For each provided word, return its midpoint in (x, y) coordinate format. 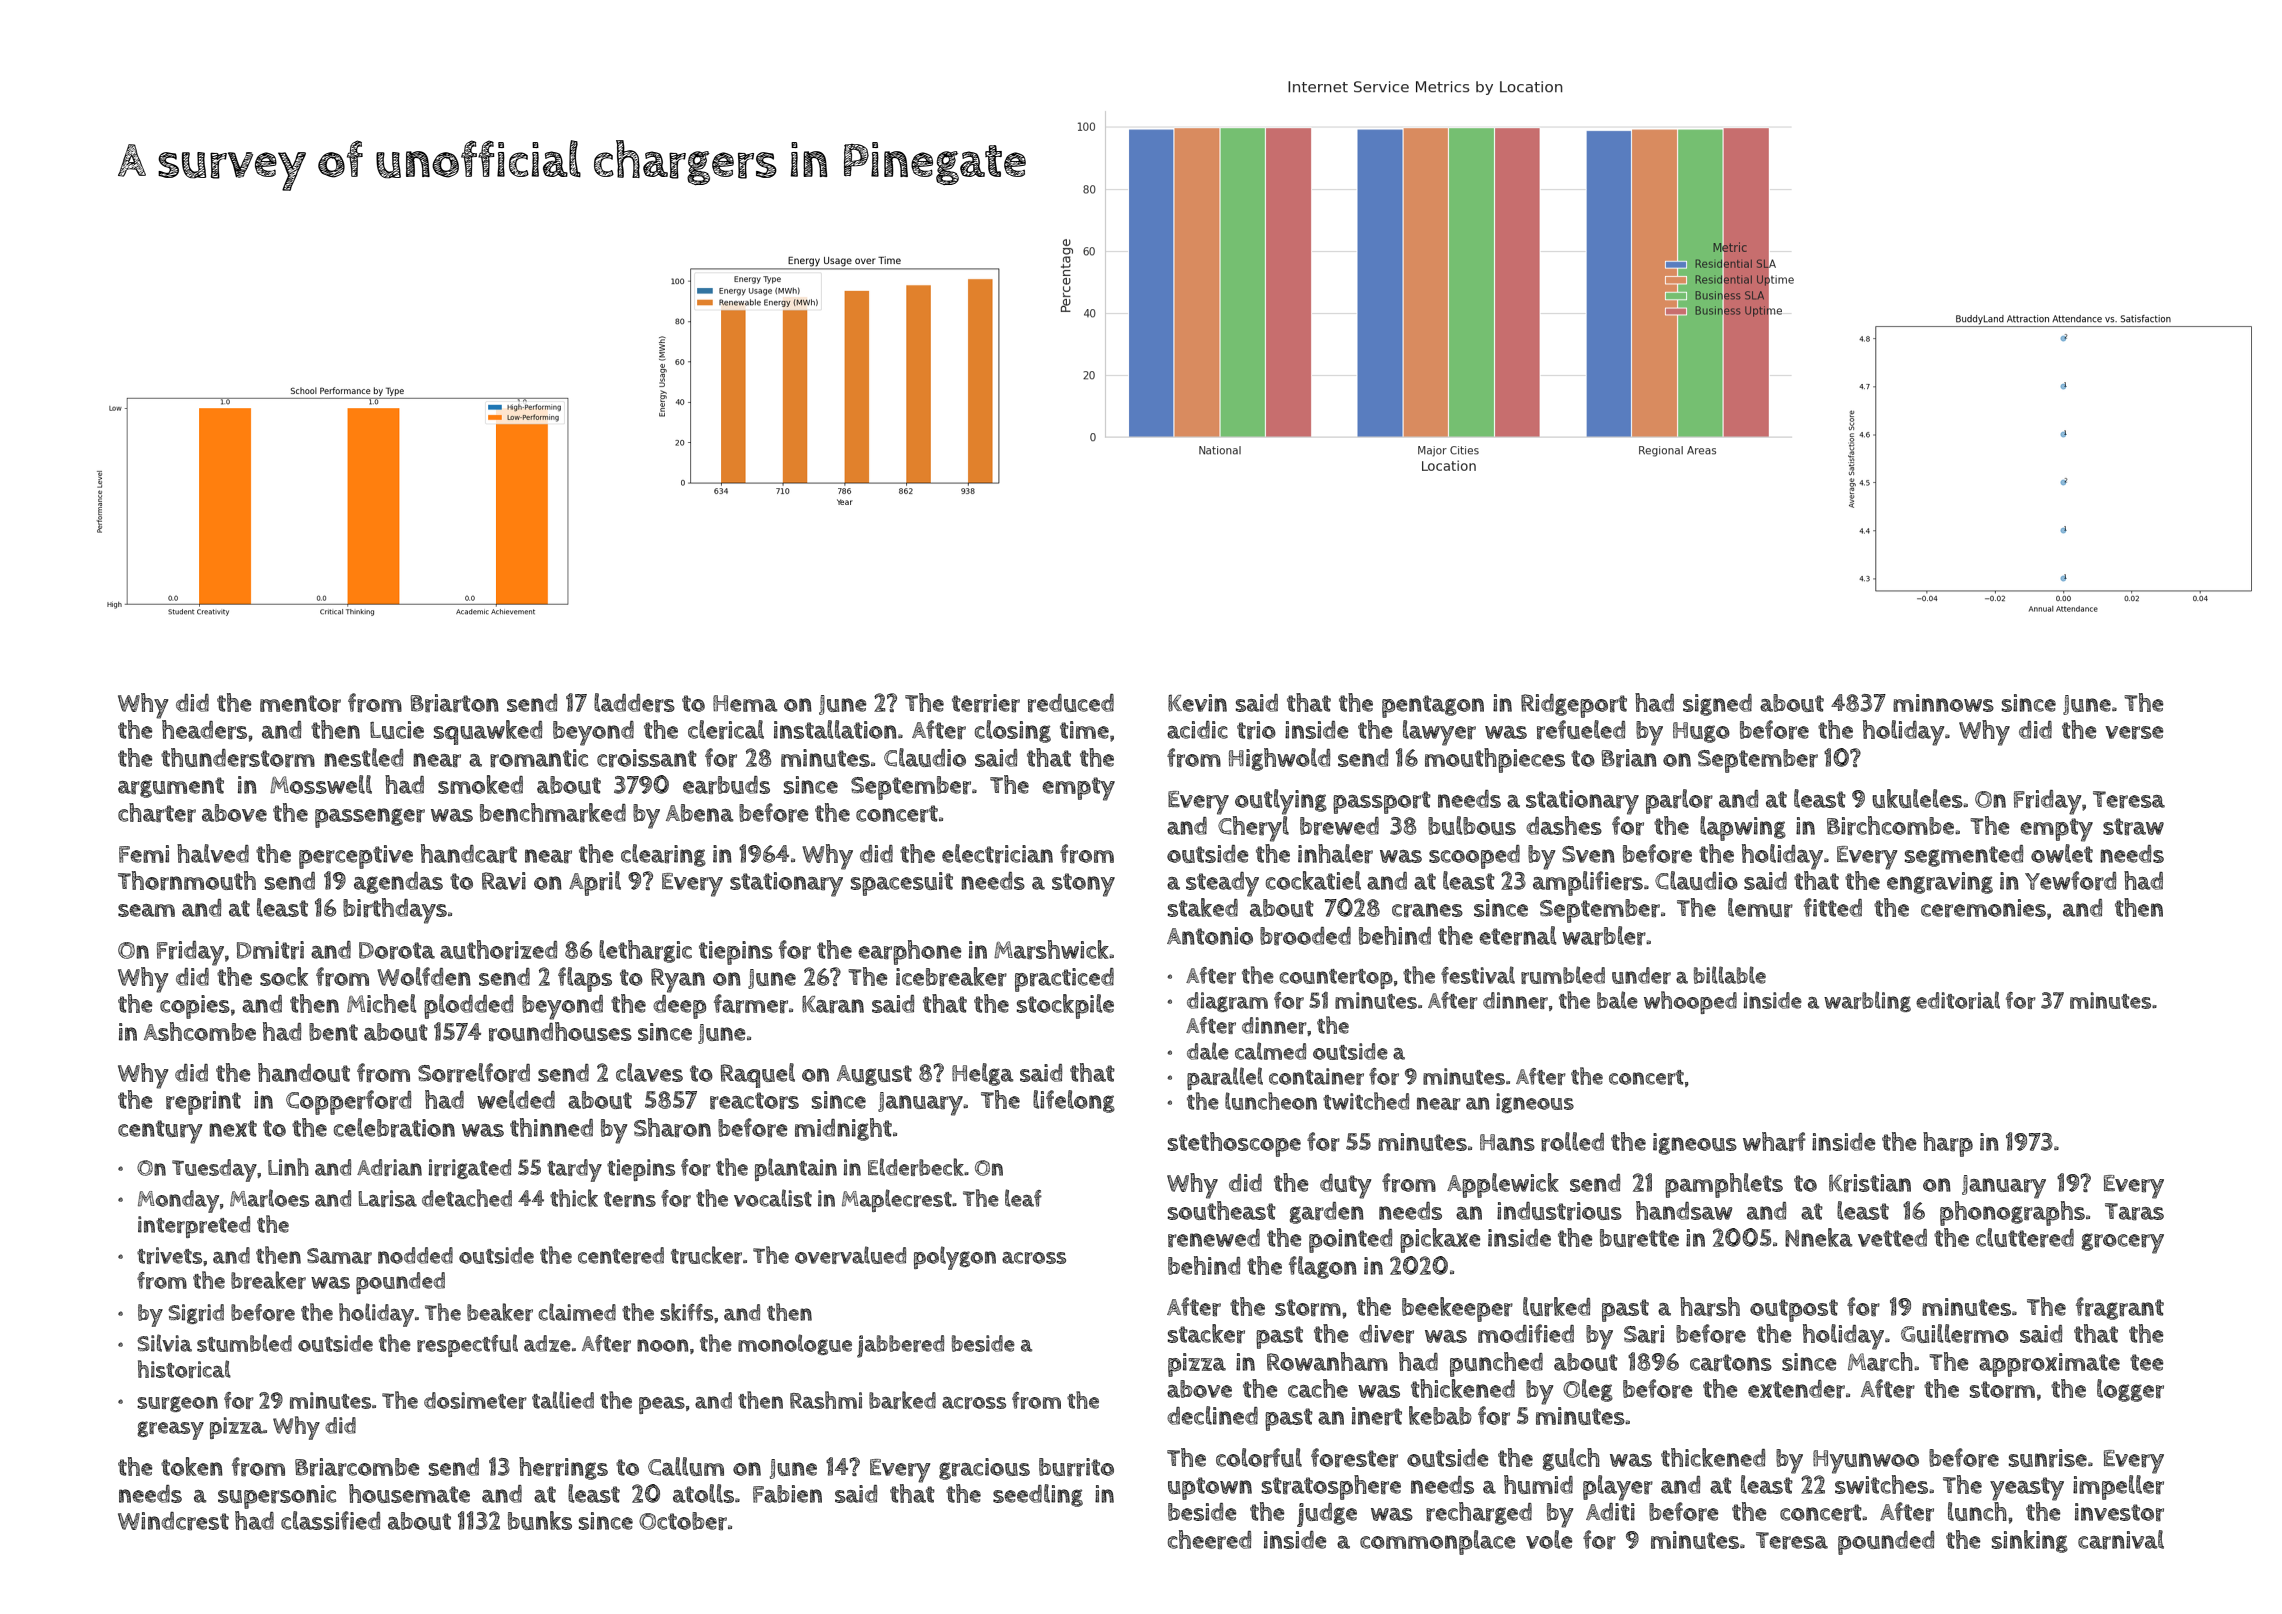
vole (1549, 1539)
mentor (300, 704)
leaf (1023, 1198)
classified (330, 1520)
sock (284, 976)
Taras (2134, 1211)
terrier (986, 703)
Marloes (269, 1198)
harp (1948, 1144)
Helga (982, 1074)
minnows (1943, 703)
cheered (1209, 1540)
